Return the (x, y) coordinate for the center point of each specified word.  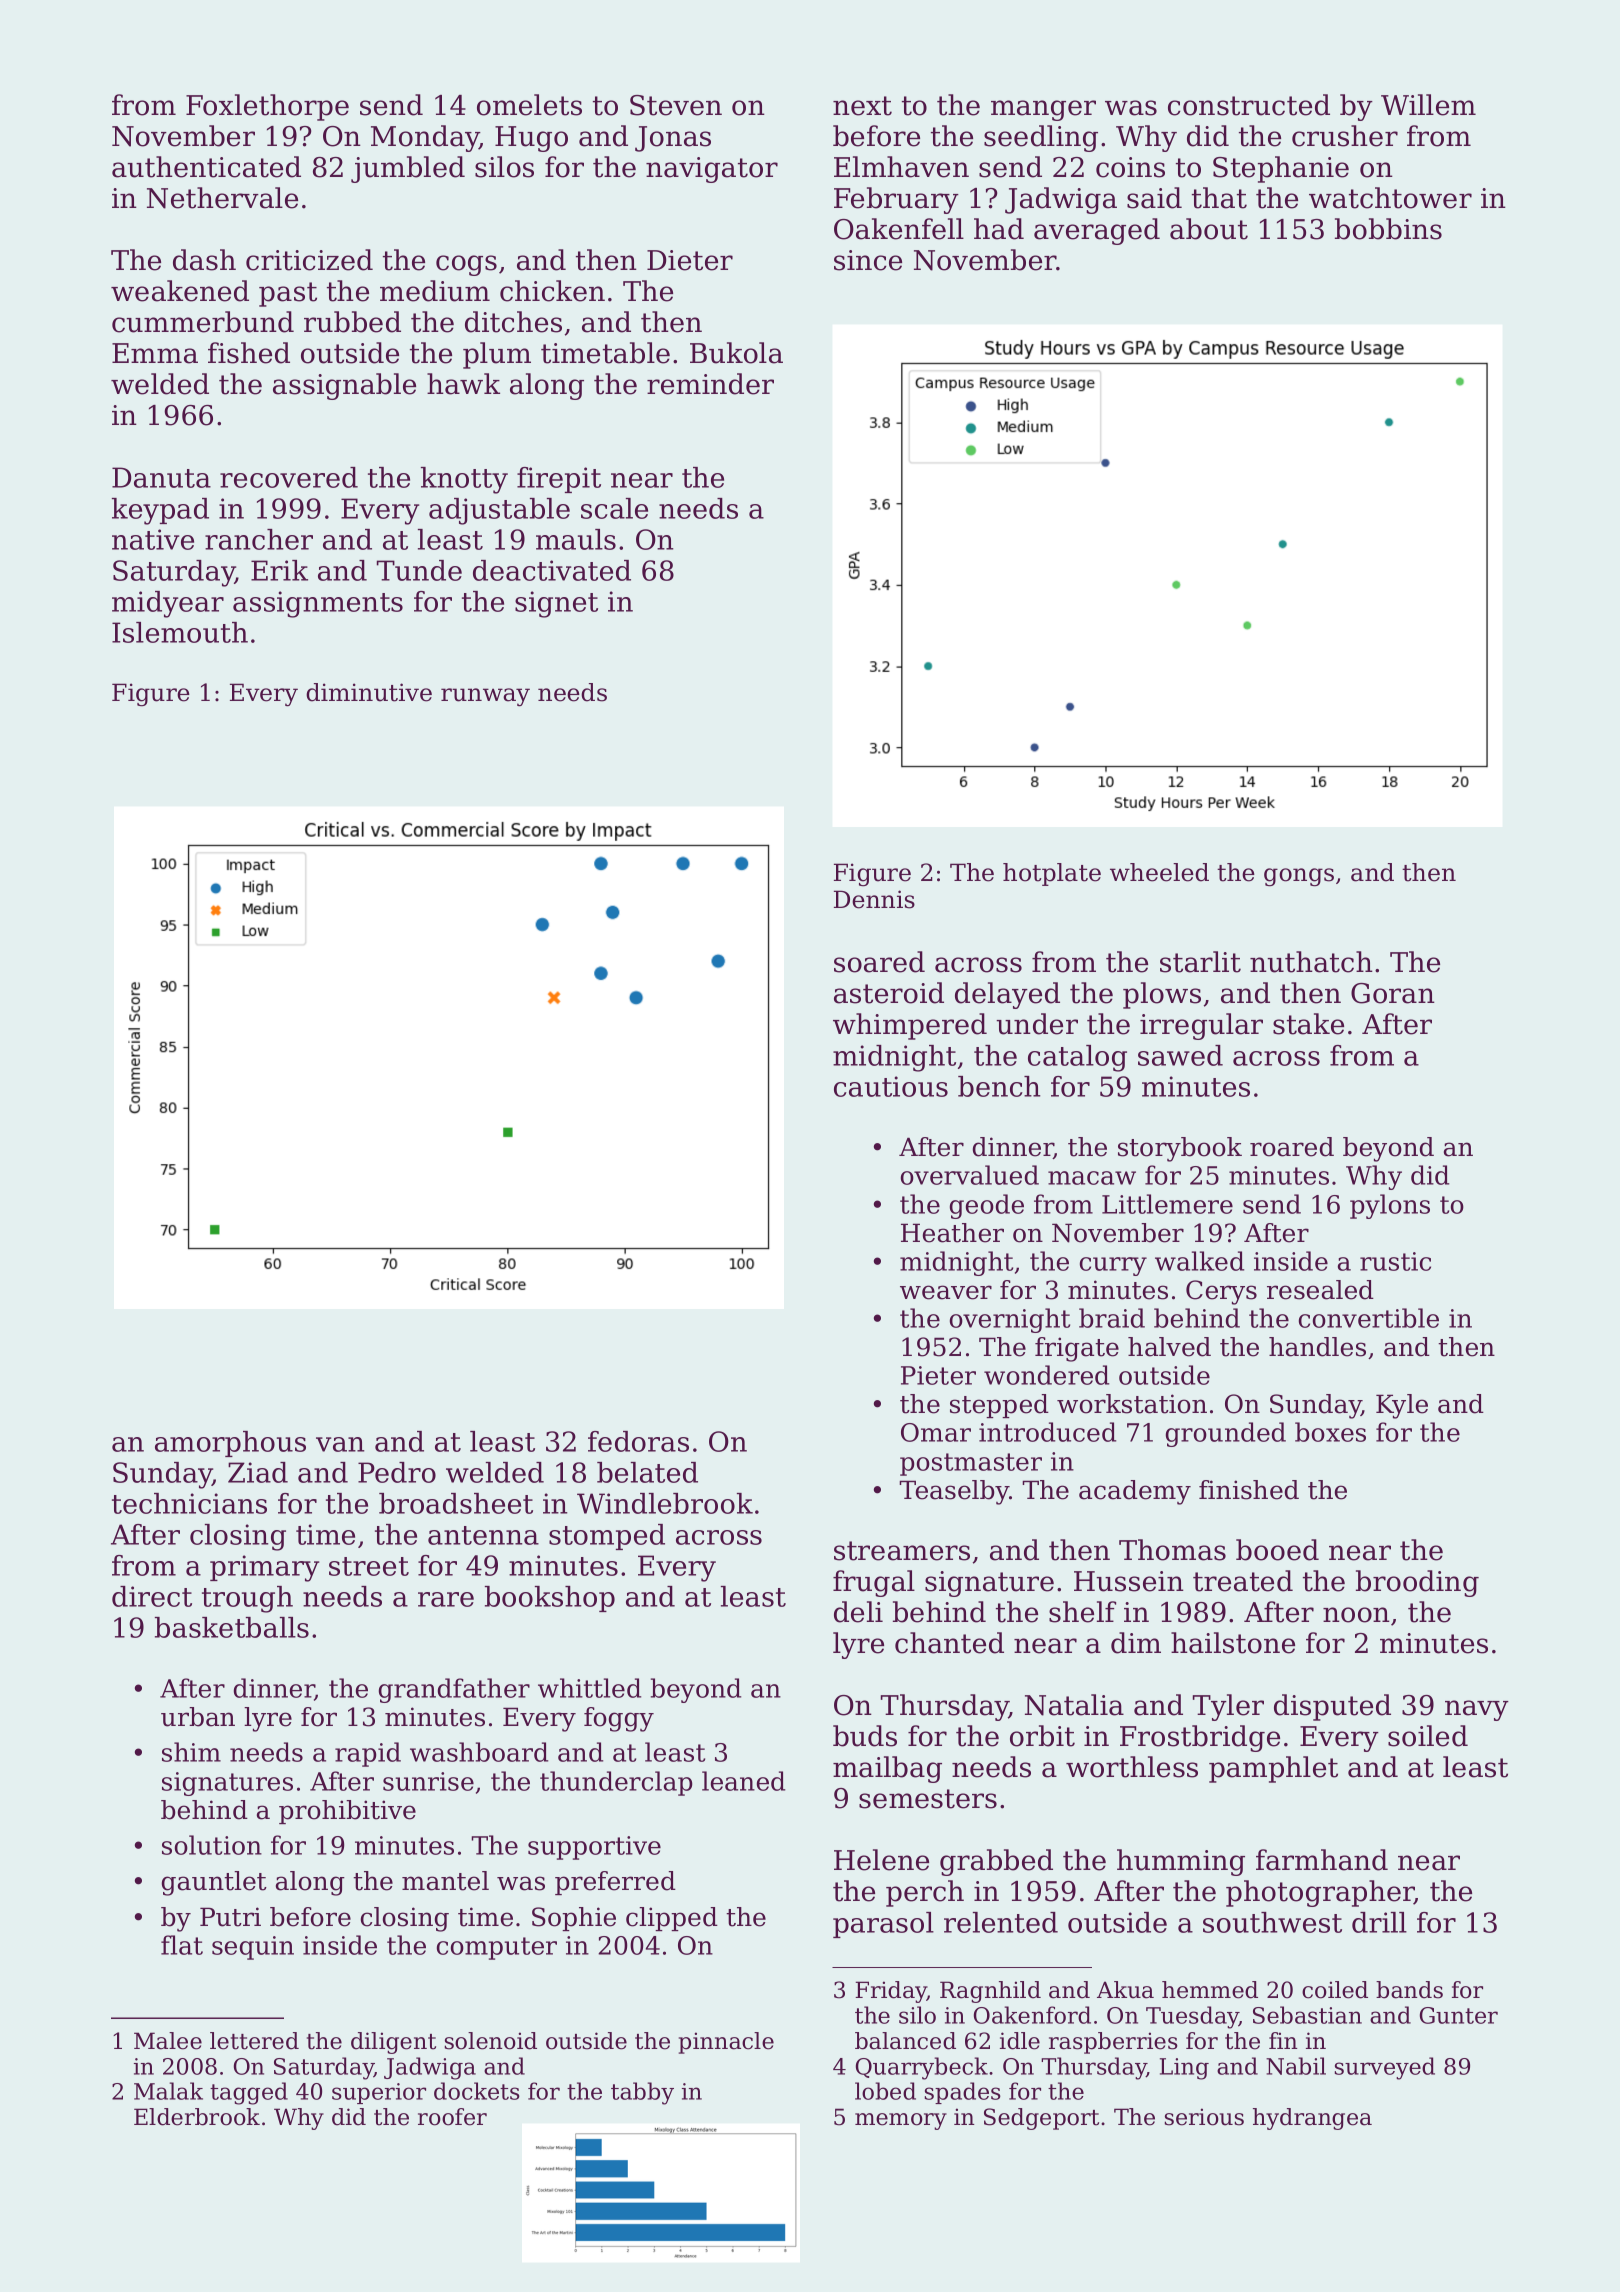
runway (485, 697)
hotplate (1052, 874)
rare (446, 1599)
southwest (1272, 1922)
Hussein (1129, 1581)
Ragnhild (990, 1992)
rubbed (352, 322)
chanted (949, 1643)
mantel (445, 1881)
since (868, 260)
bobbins (1388, 229)
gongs (1299, 877)
